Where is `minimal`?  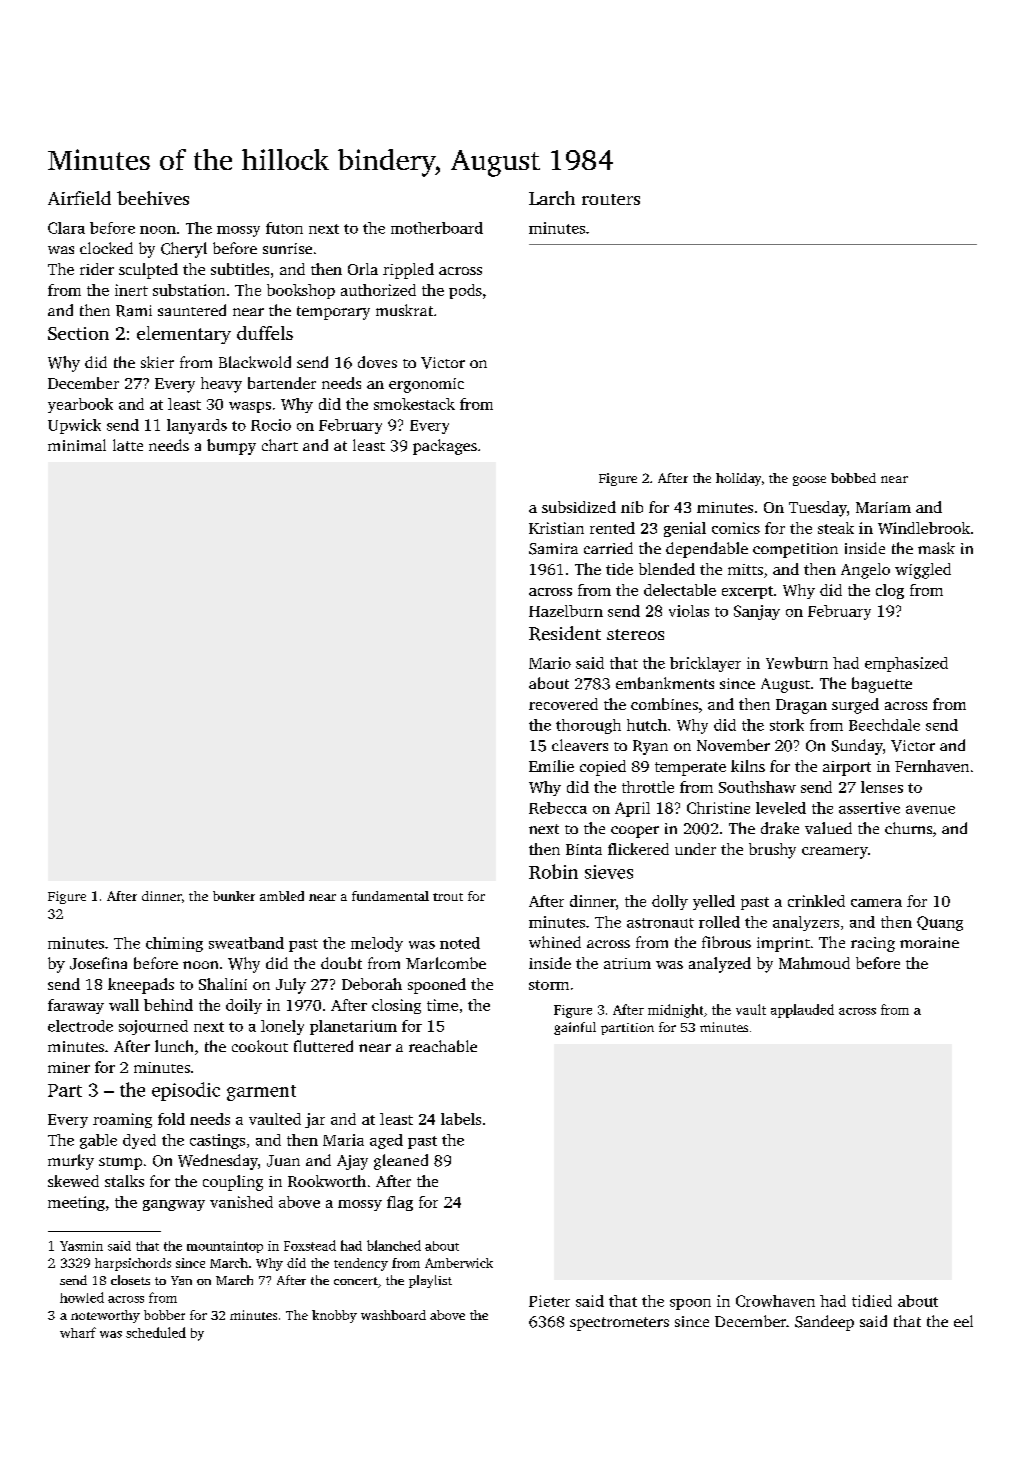
minimal is located at coordinates (77, 445).
